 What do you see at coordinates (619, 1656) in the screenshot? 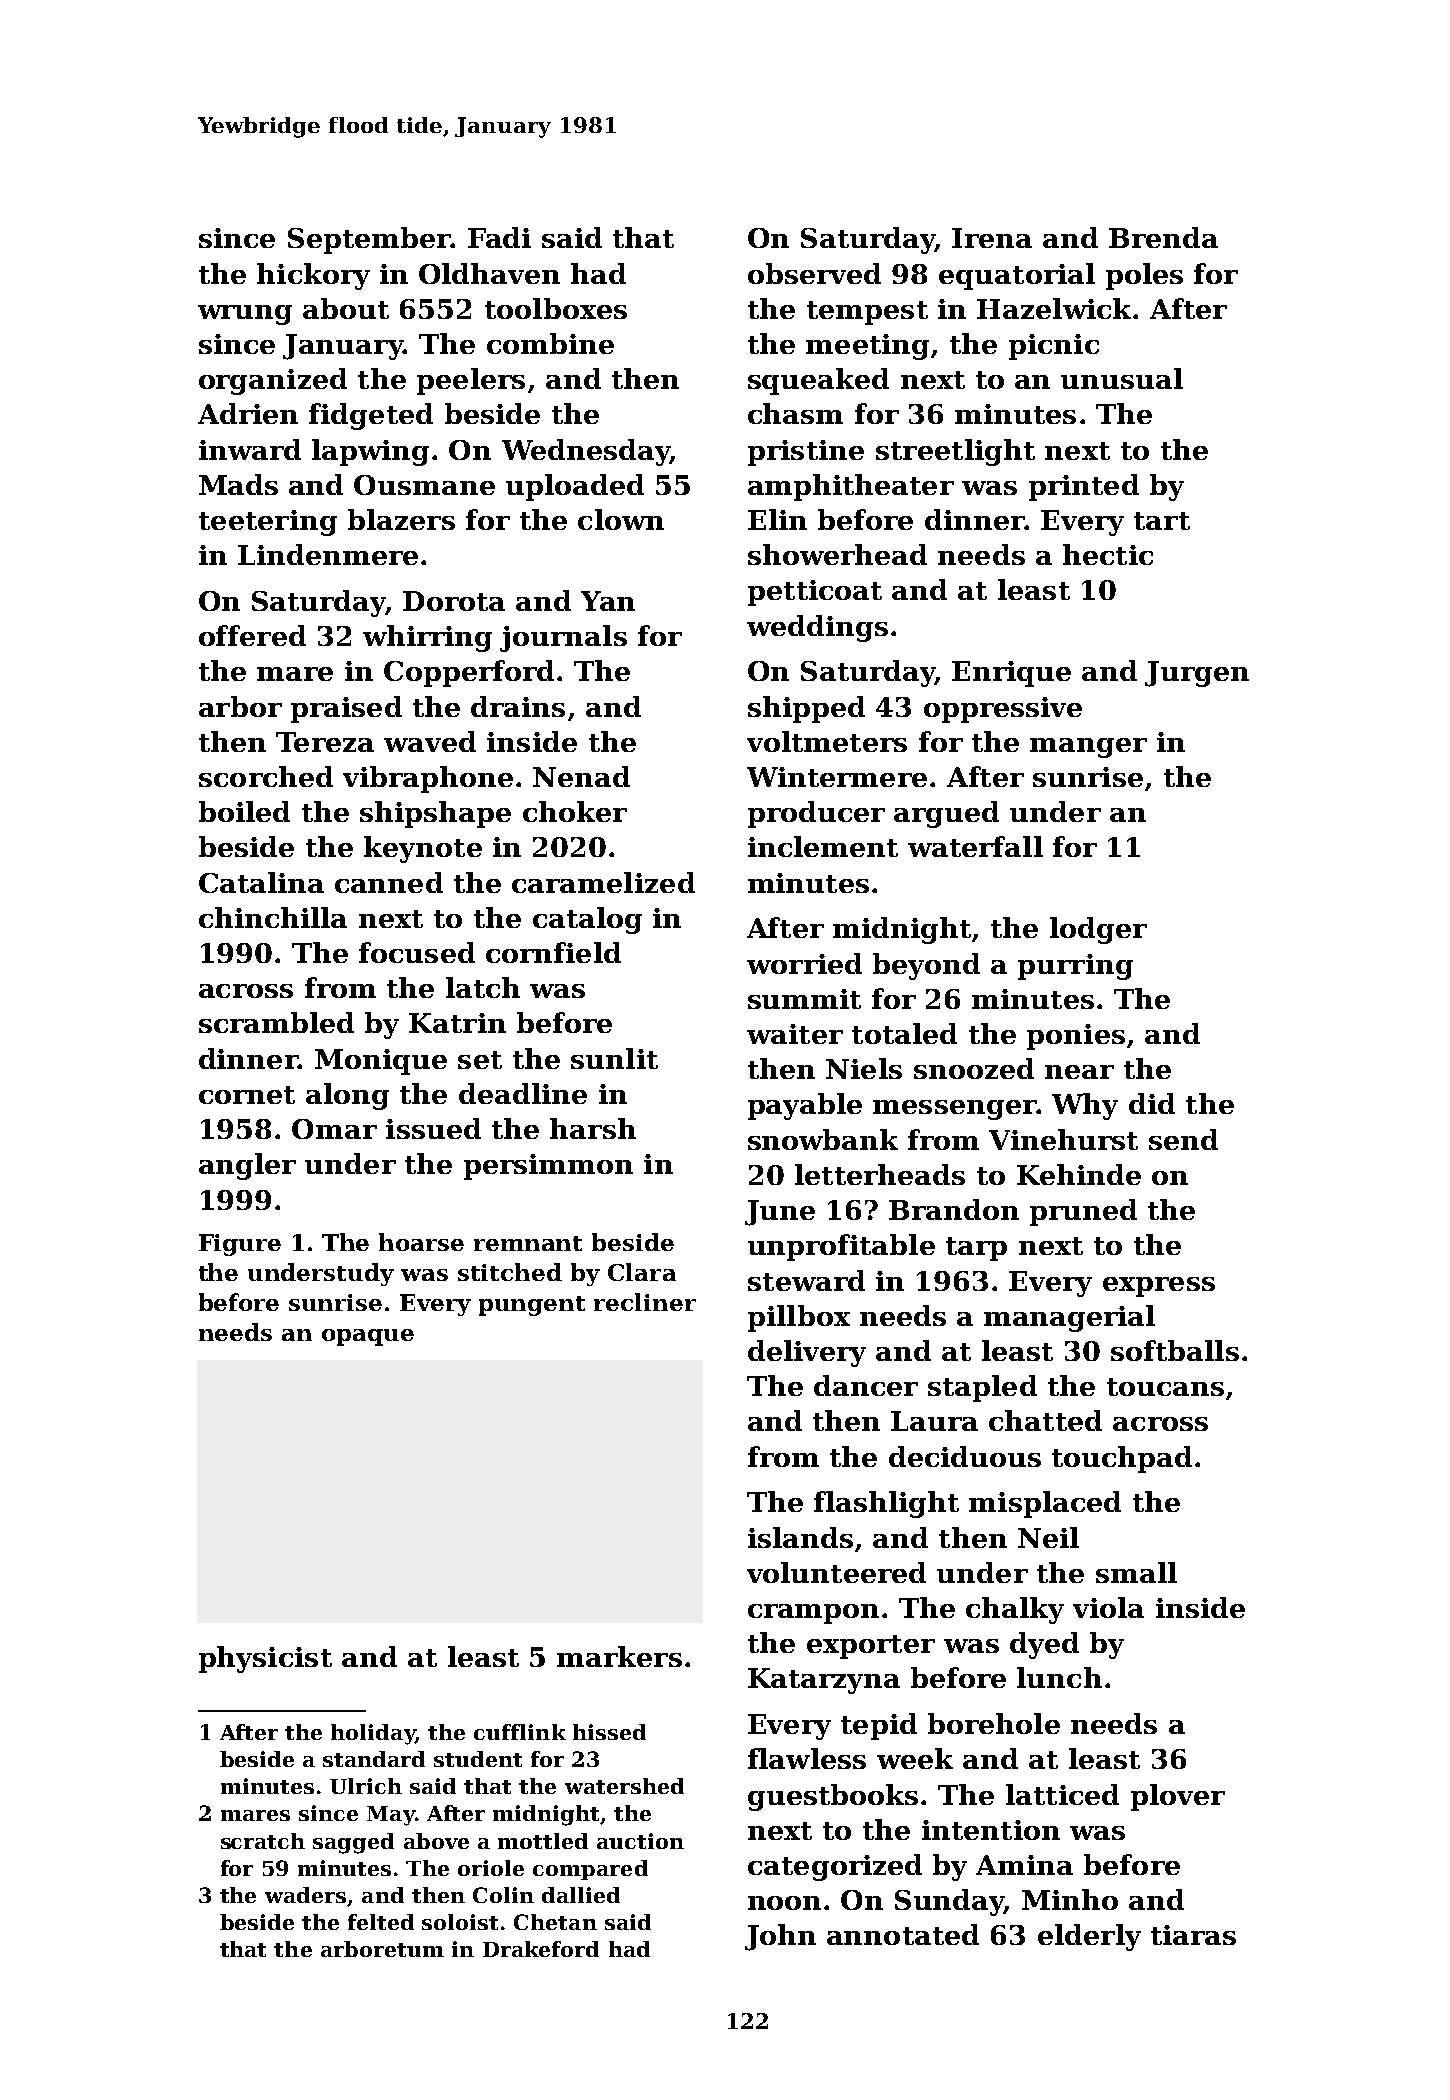
I see `markers` at bounding box center [619, 1656].
